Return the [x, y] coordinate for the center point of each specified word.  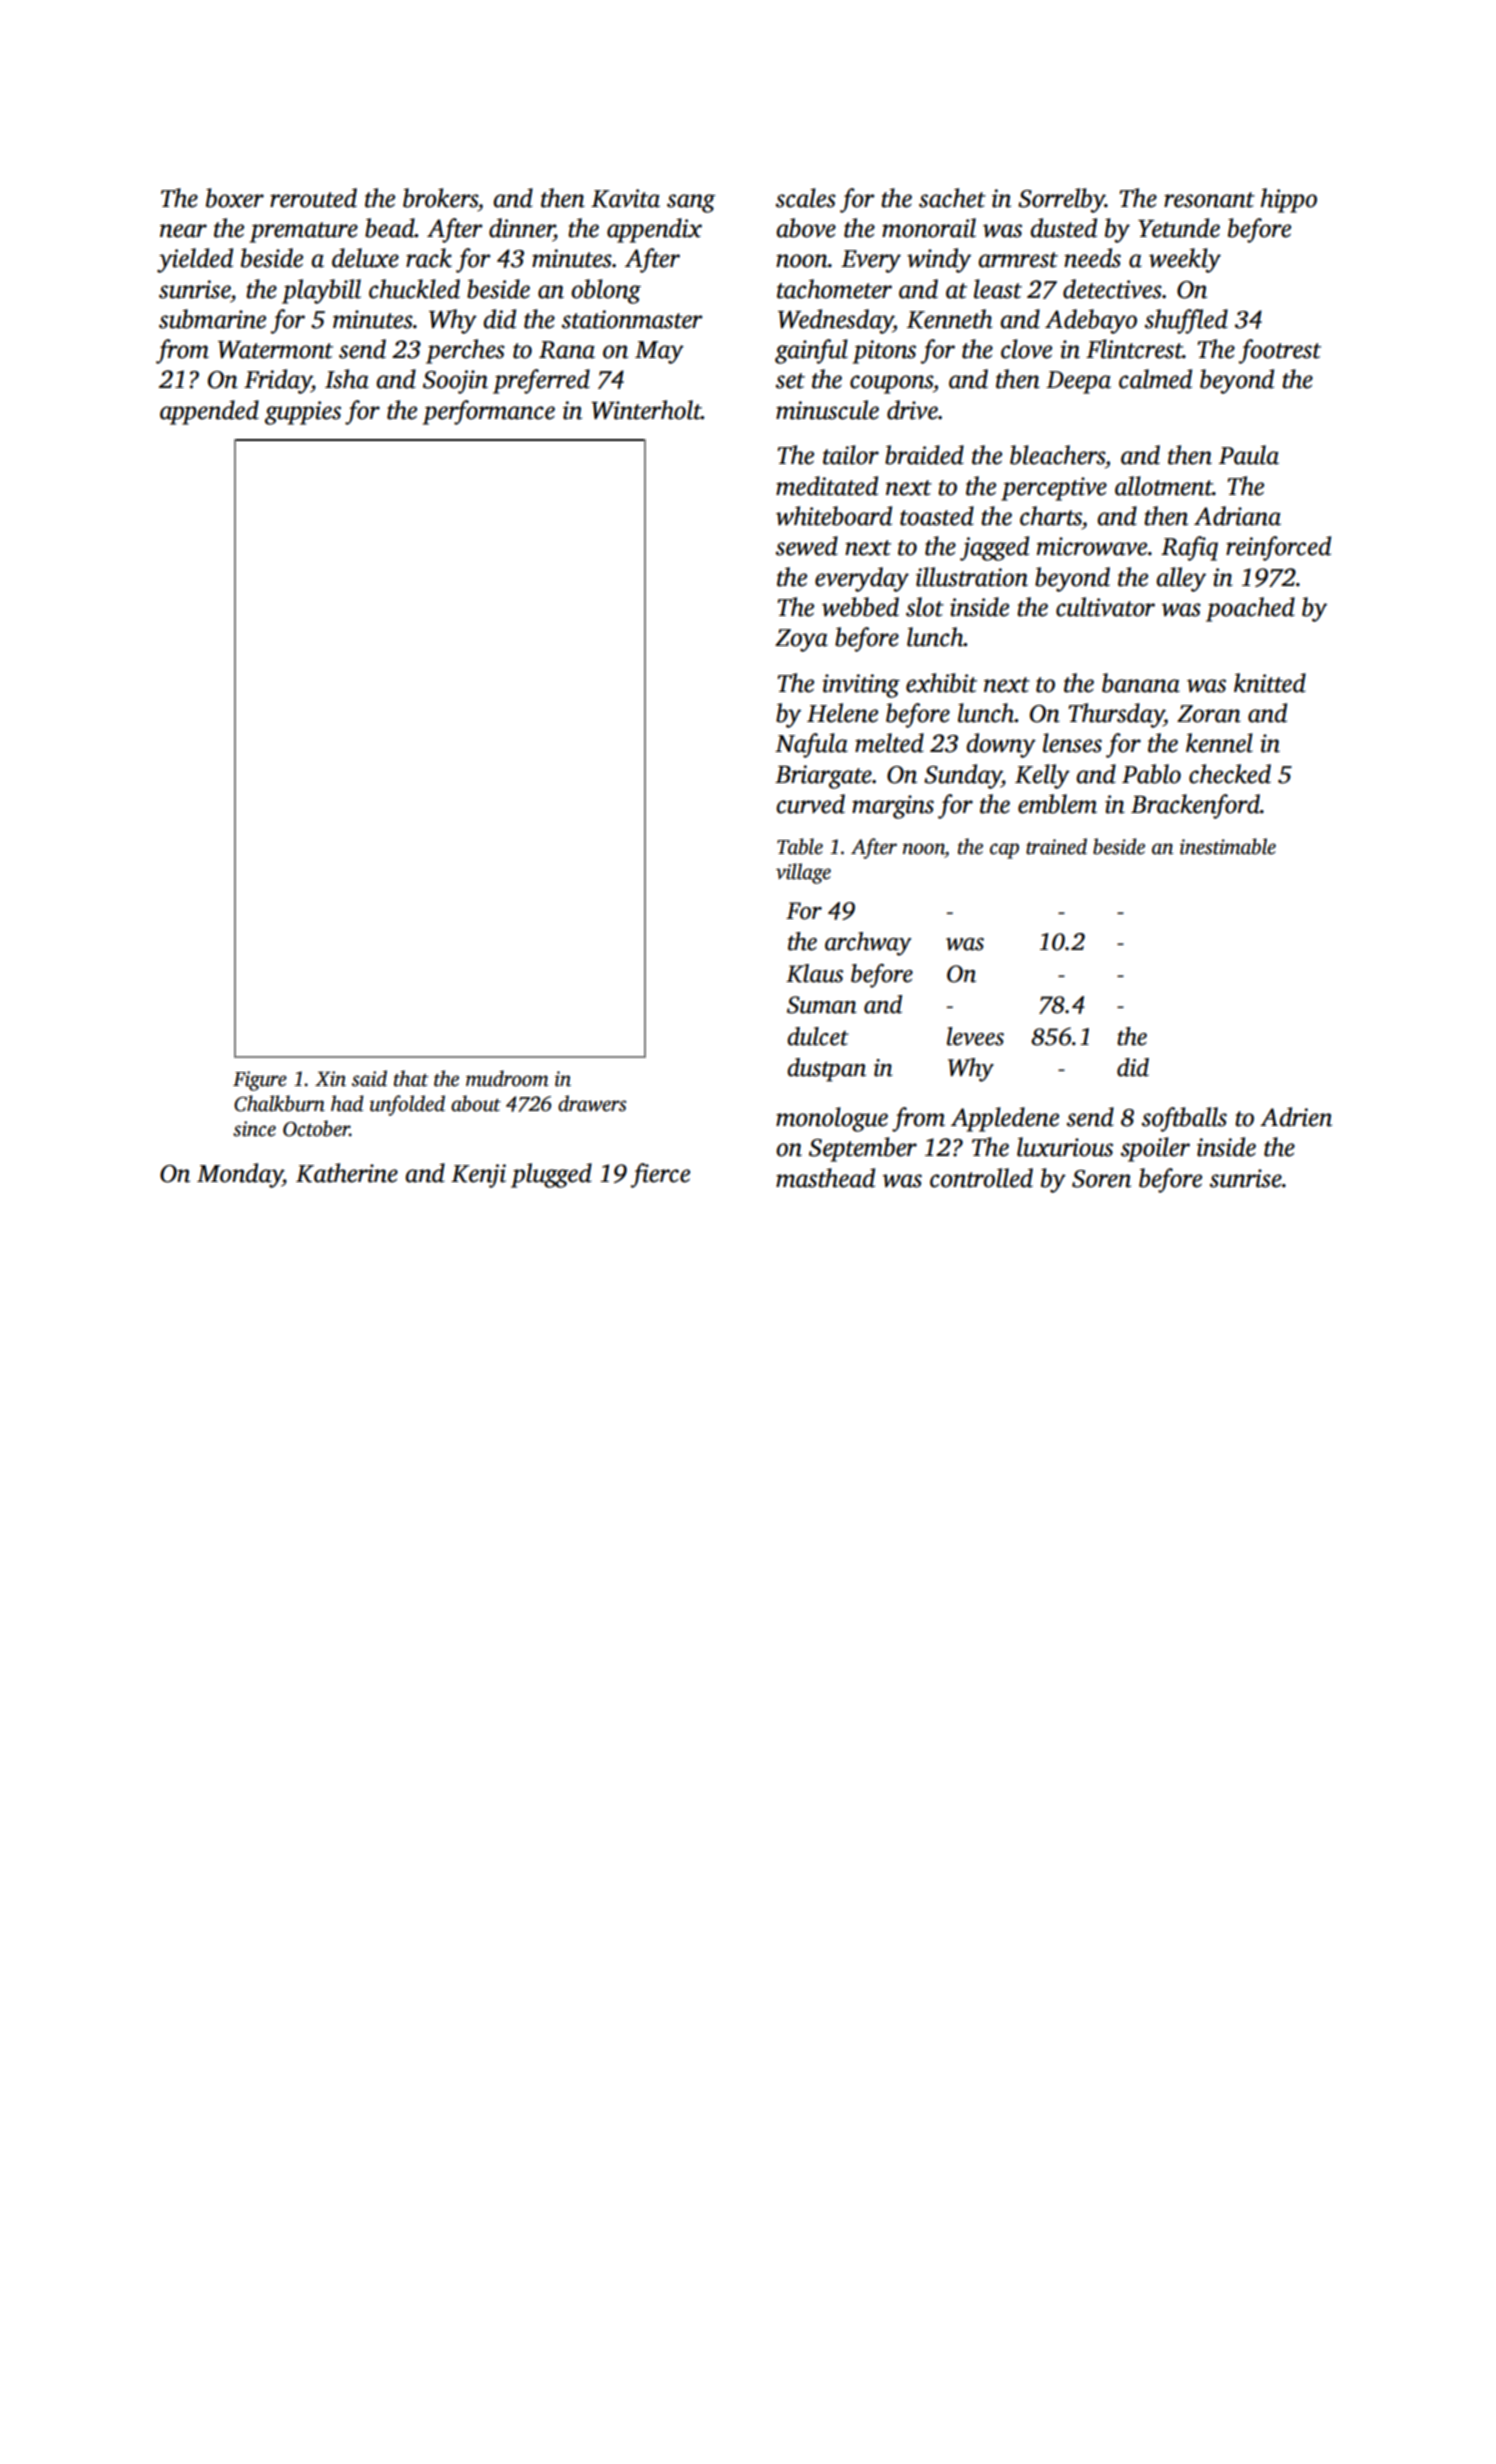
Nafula [811, 745]
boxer [235, 198]
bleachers [1057, 455]
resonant [1209, 200]
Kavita [625, 198]
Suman [822, 1005]
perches [465, 351]
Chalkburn [279, 1103]
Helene [842, 713]
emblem [1057, 804]
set [790, 381]
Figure [260, 1081]
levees [975, 1036]
